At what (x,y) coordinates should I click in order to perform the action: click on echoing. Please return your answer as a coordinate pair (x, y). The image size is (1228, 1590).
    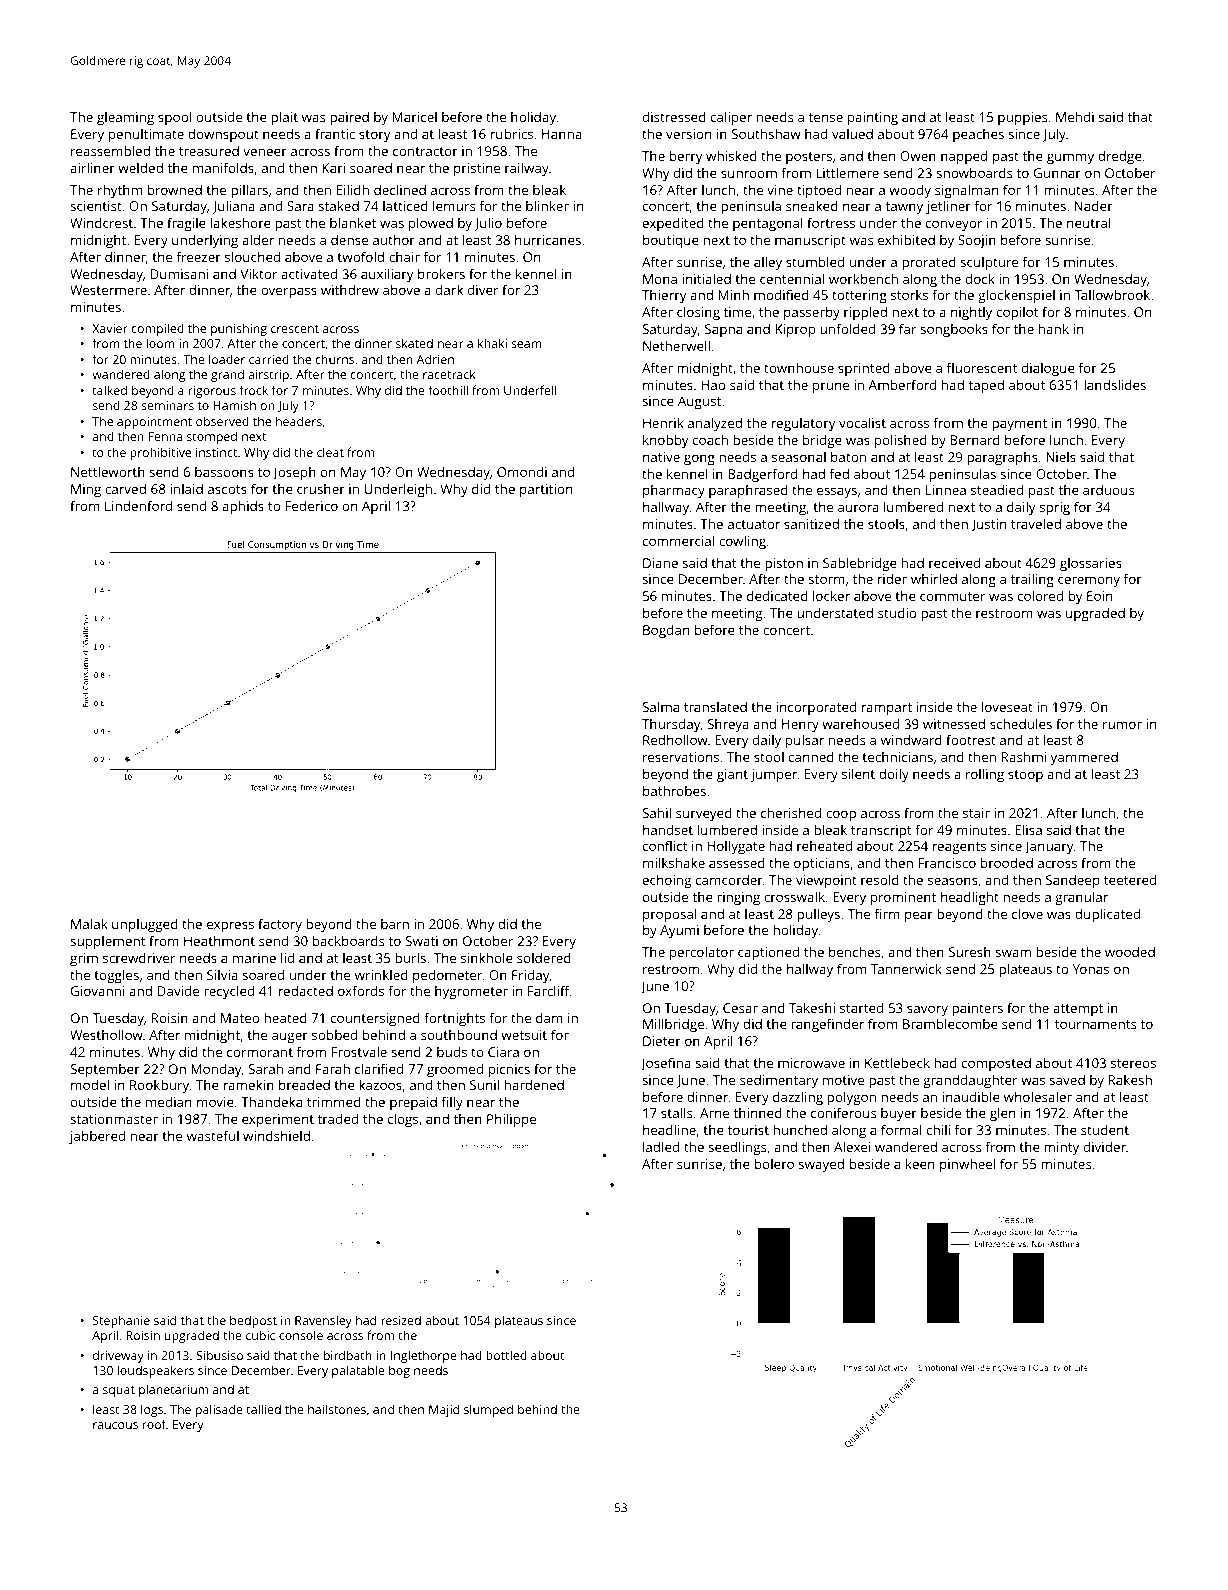
    Looking at the image, I should click on (667, 881).
